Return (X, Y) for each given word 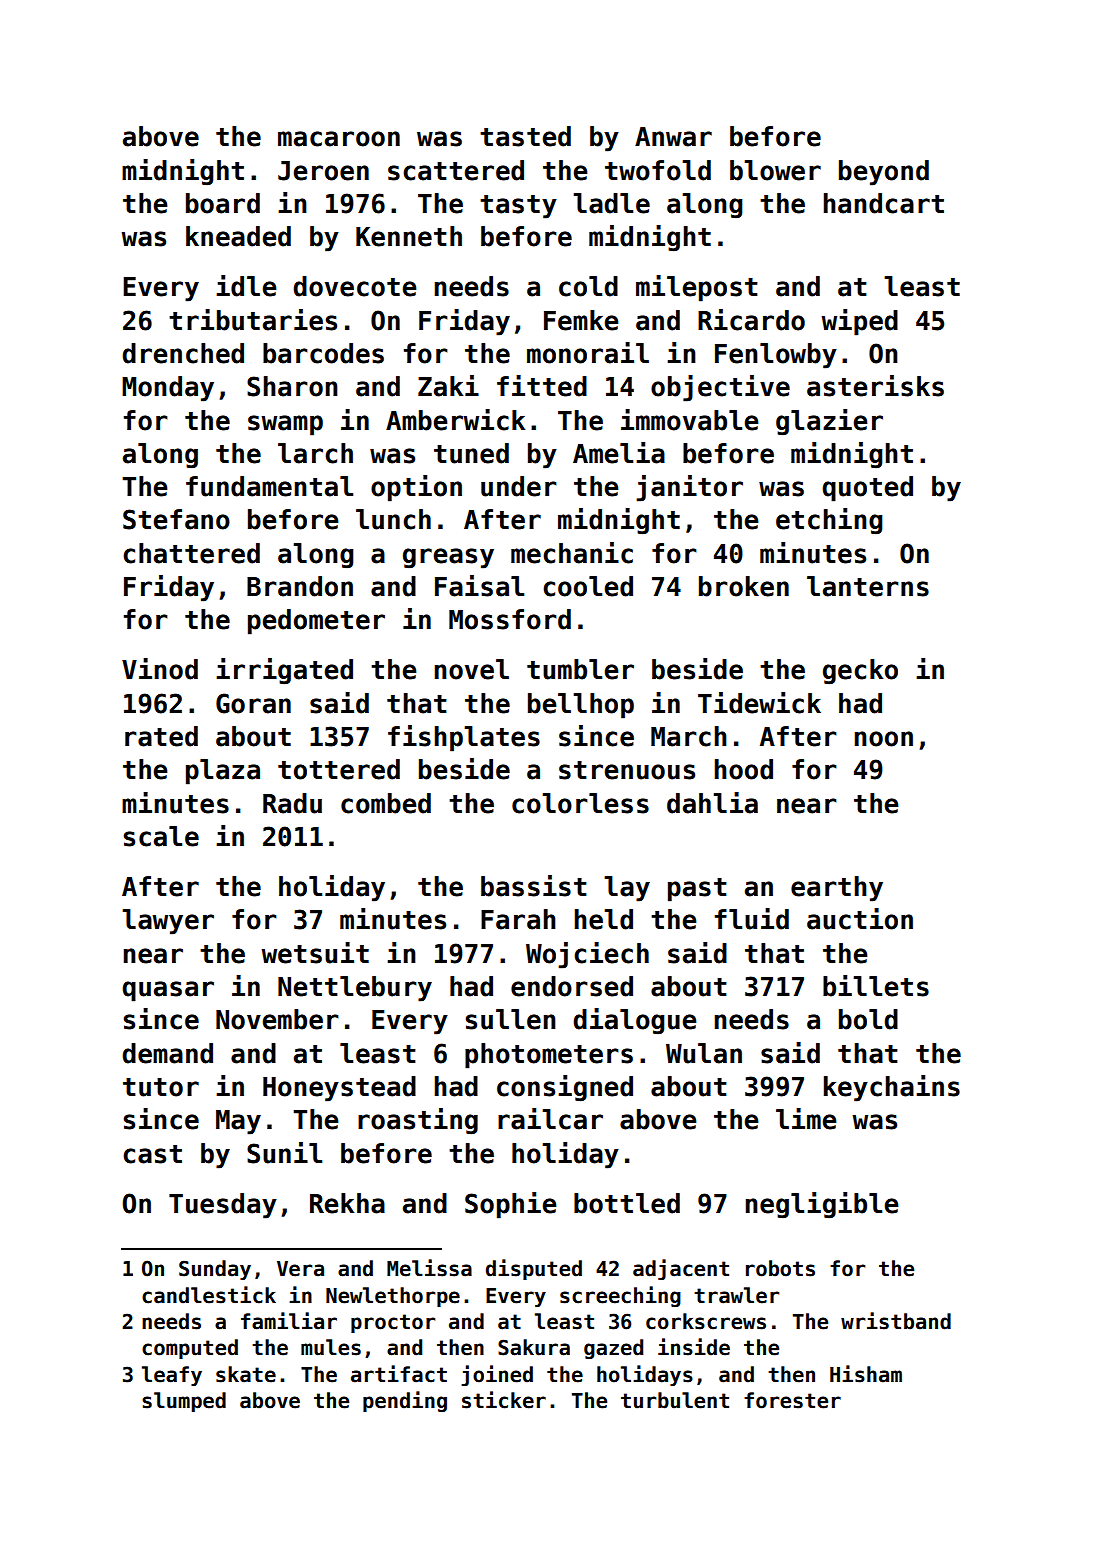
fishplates (464, 738)
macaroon (339, 139)
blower (775, 170)
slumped (184, 1402)
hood (743, 769)
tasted (525, 136)
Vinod (160, 669)
